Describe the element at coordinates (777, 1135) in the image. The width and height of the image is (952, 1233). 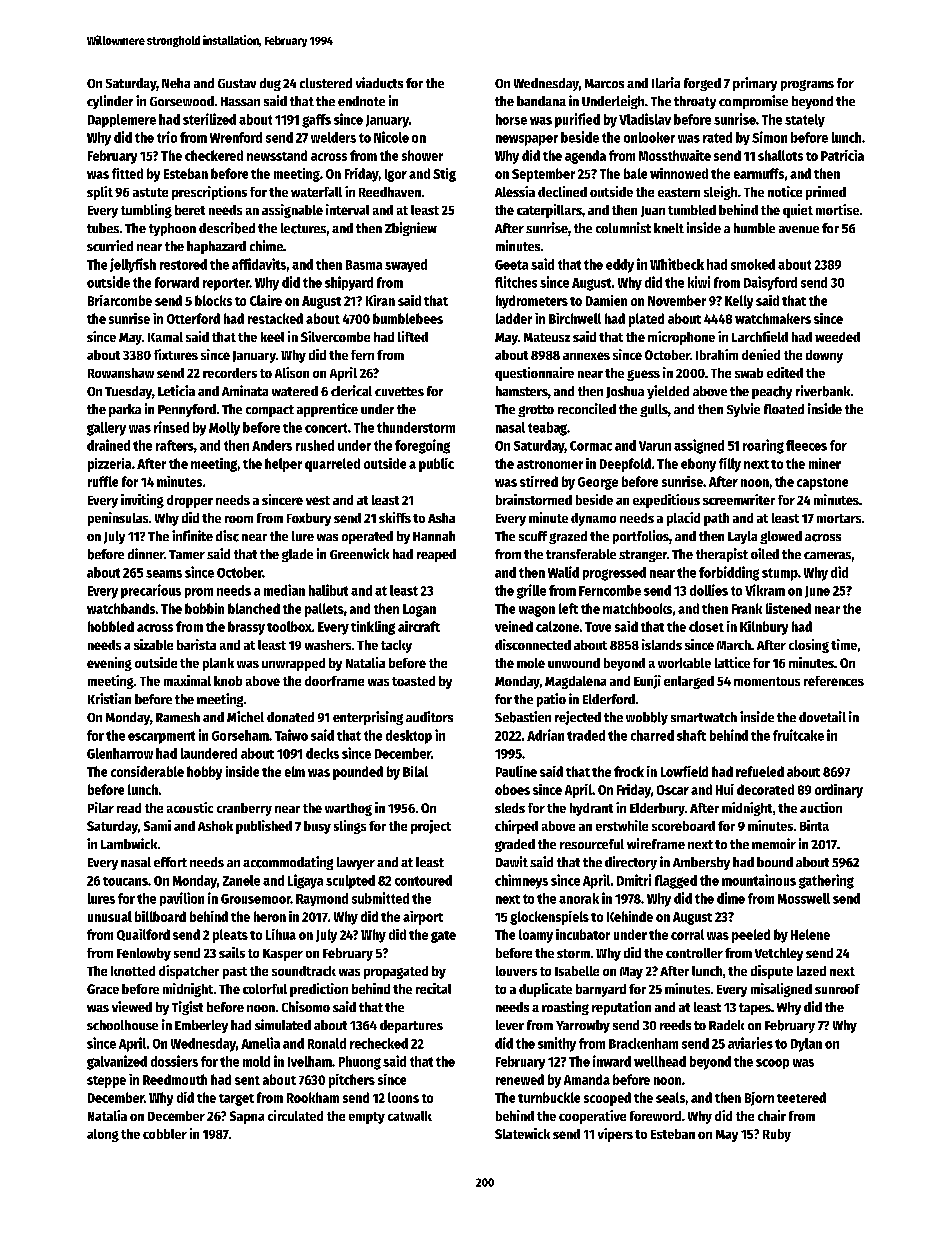
I see `Ruby` at that location.
